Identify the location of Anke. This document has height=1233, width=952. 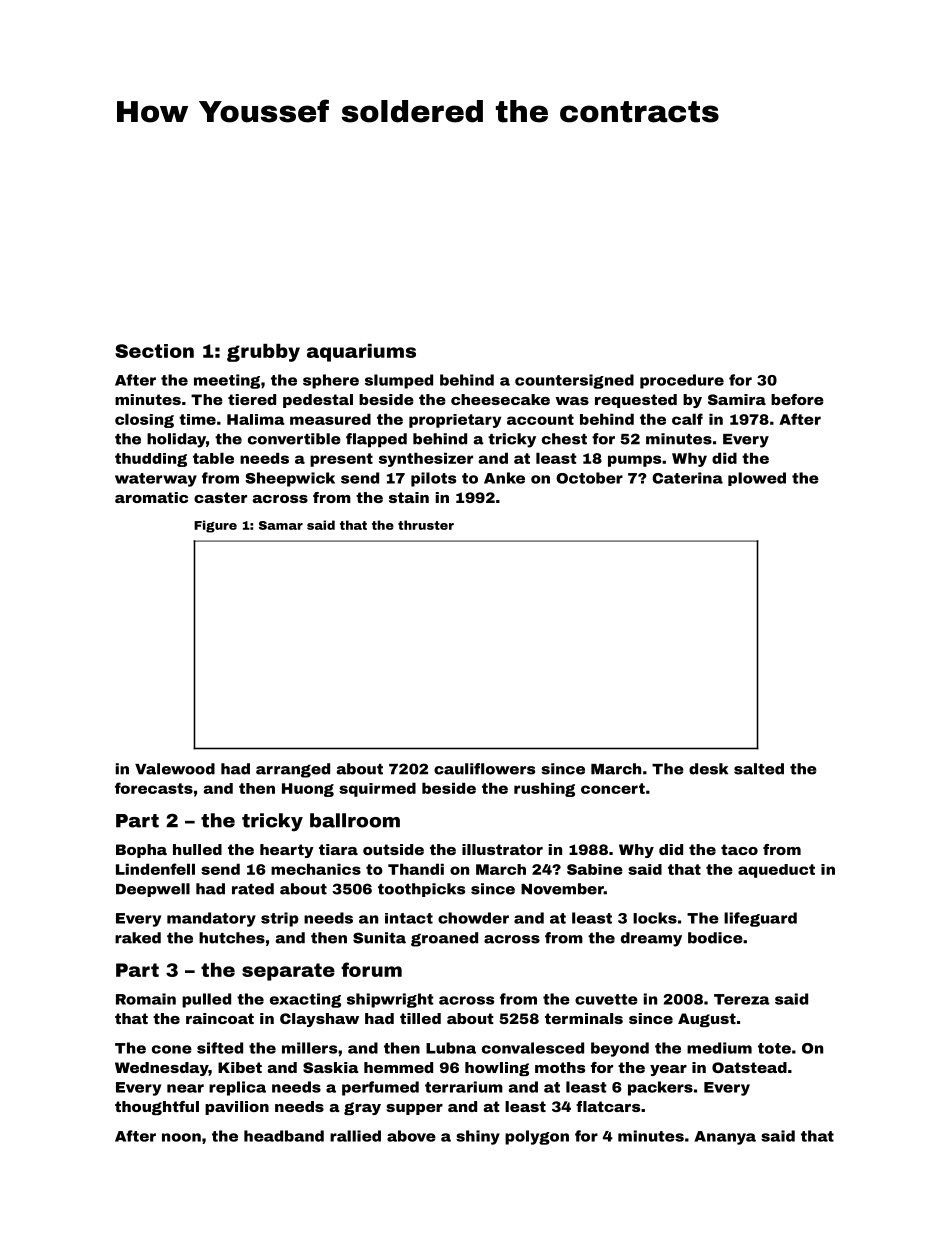
(504, 478).
